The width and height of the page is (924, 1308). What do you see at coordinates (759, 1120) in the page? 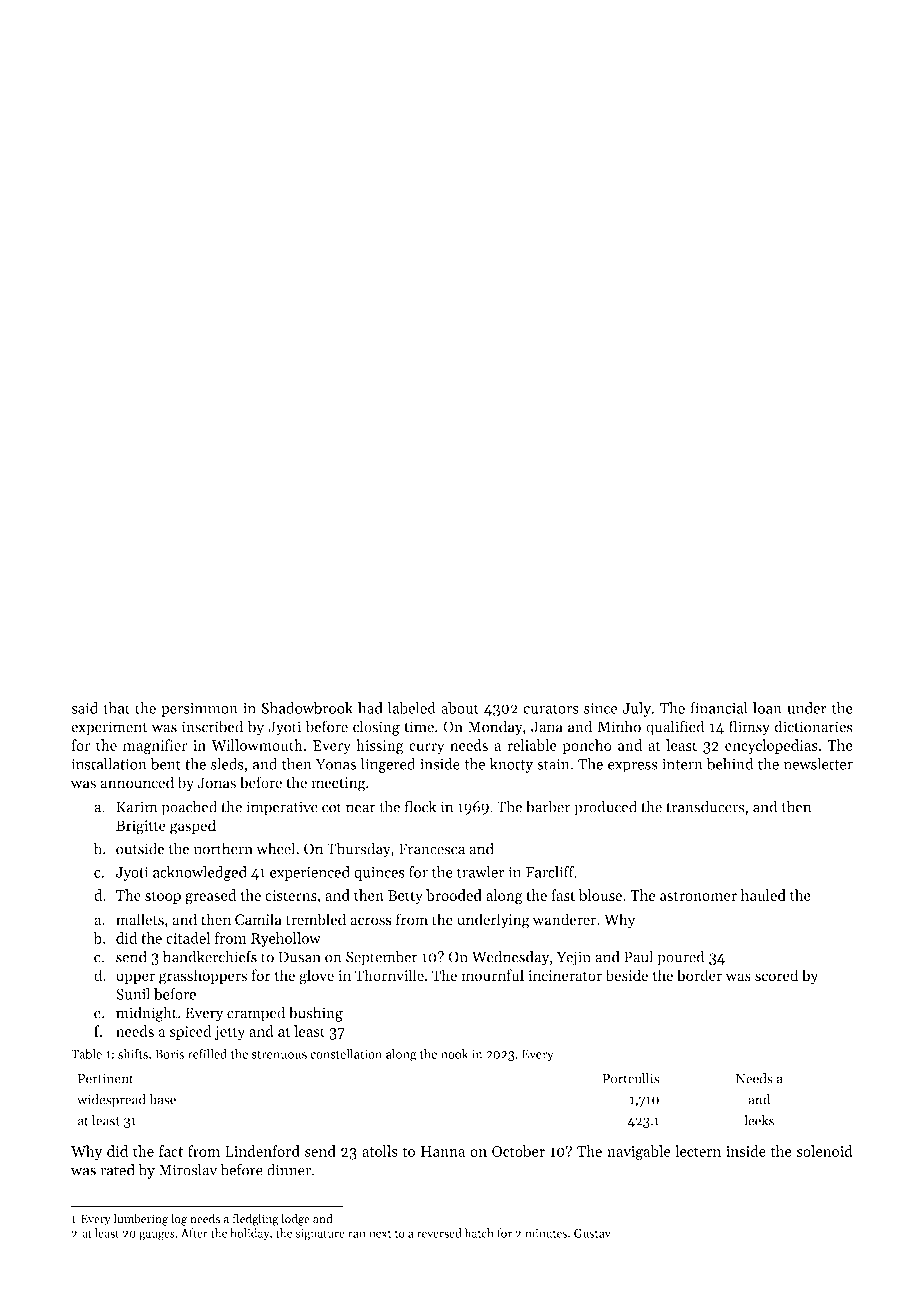
I see `leeks` at bounding box center [759, 1120].
